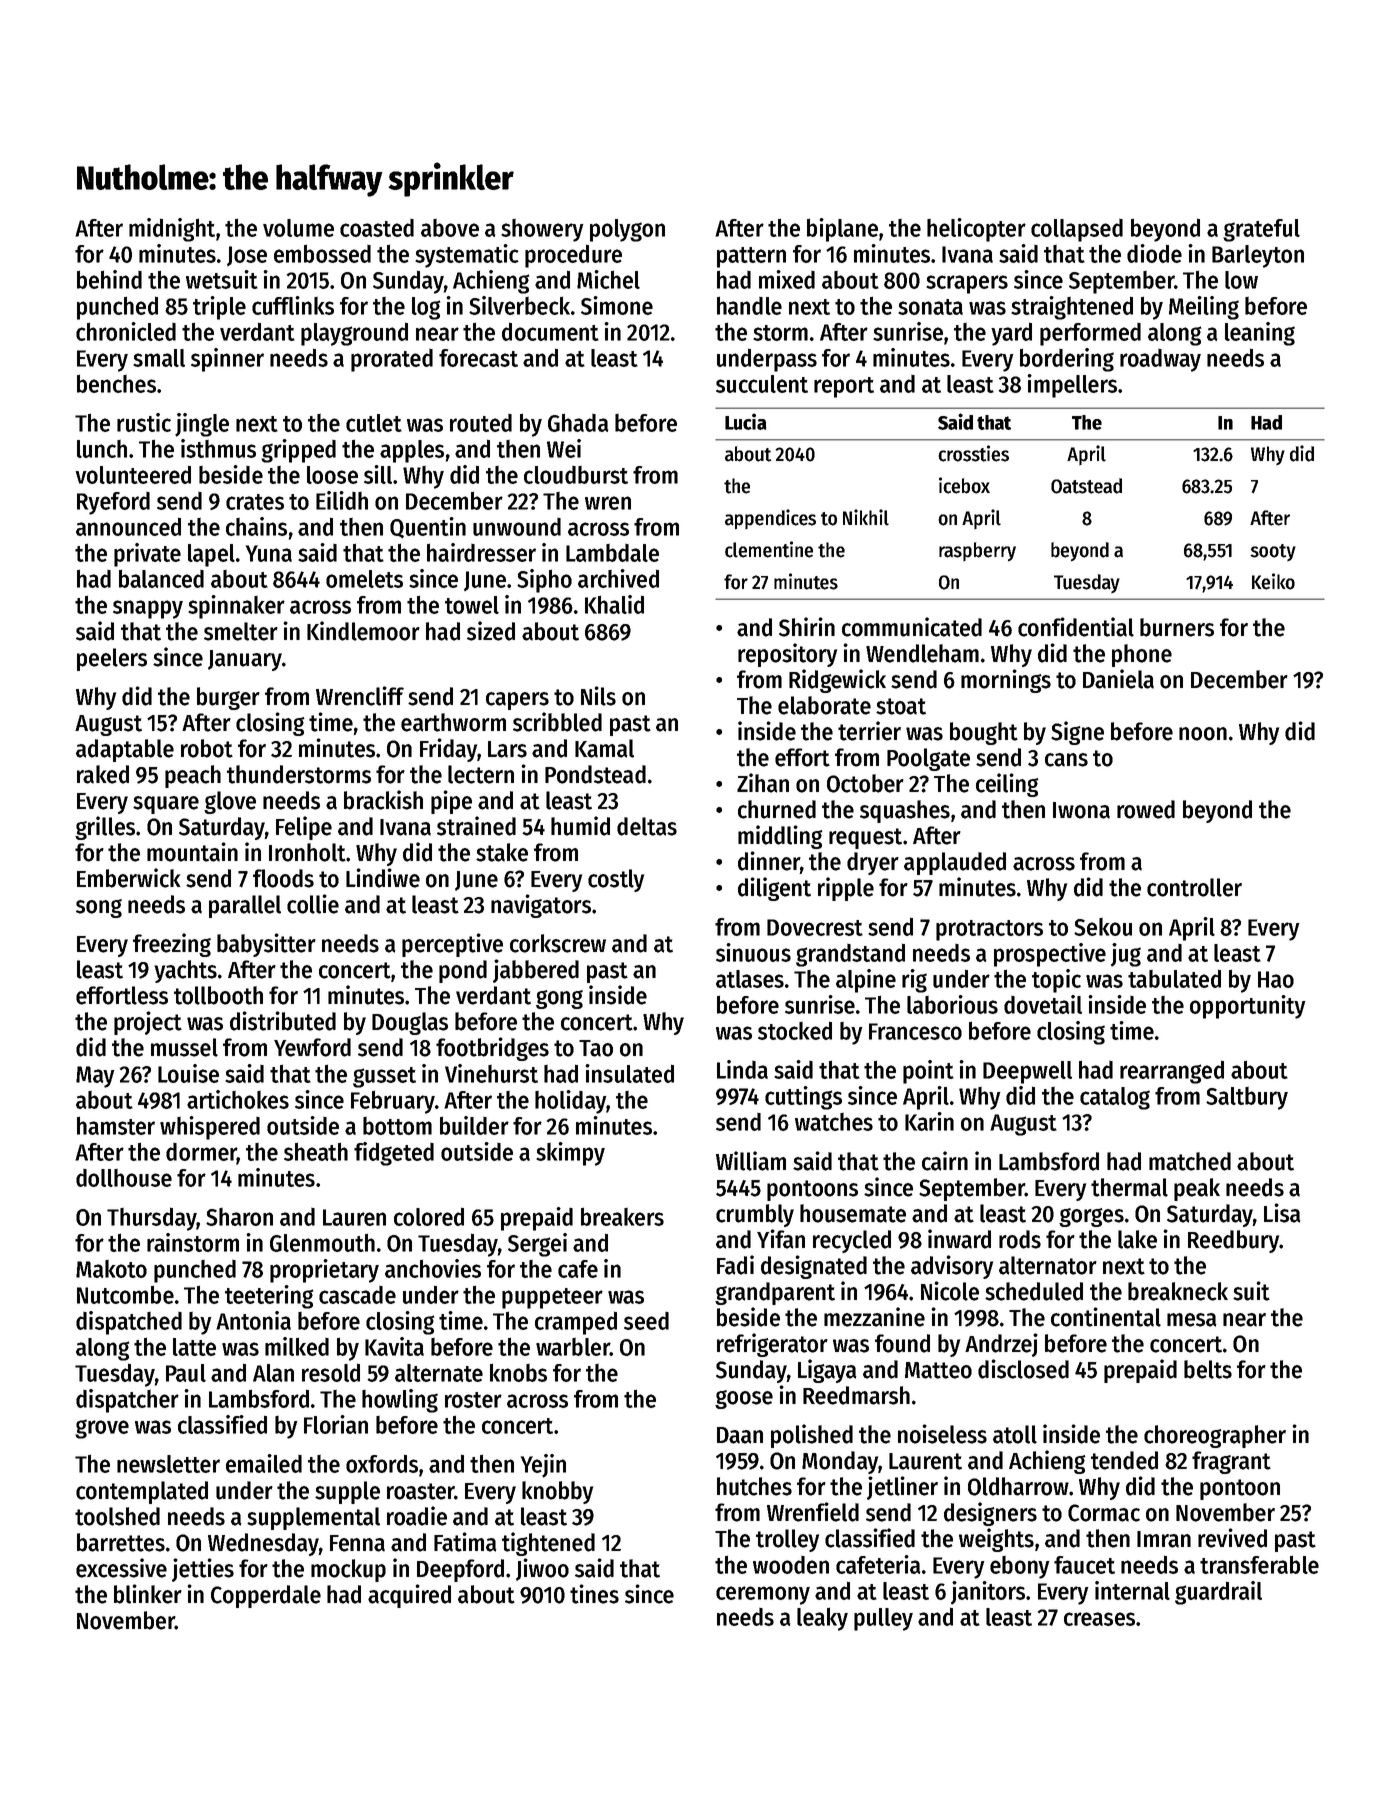 Image resolution: width=1400 pixels, height=1812 pixels. What do you see at coordinates (245, 660) in the image?
I see `January` at bounding box center [245, 660].
